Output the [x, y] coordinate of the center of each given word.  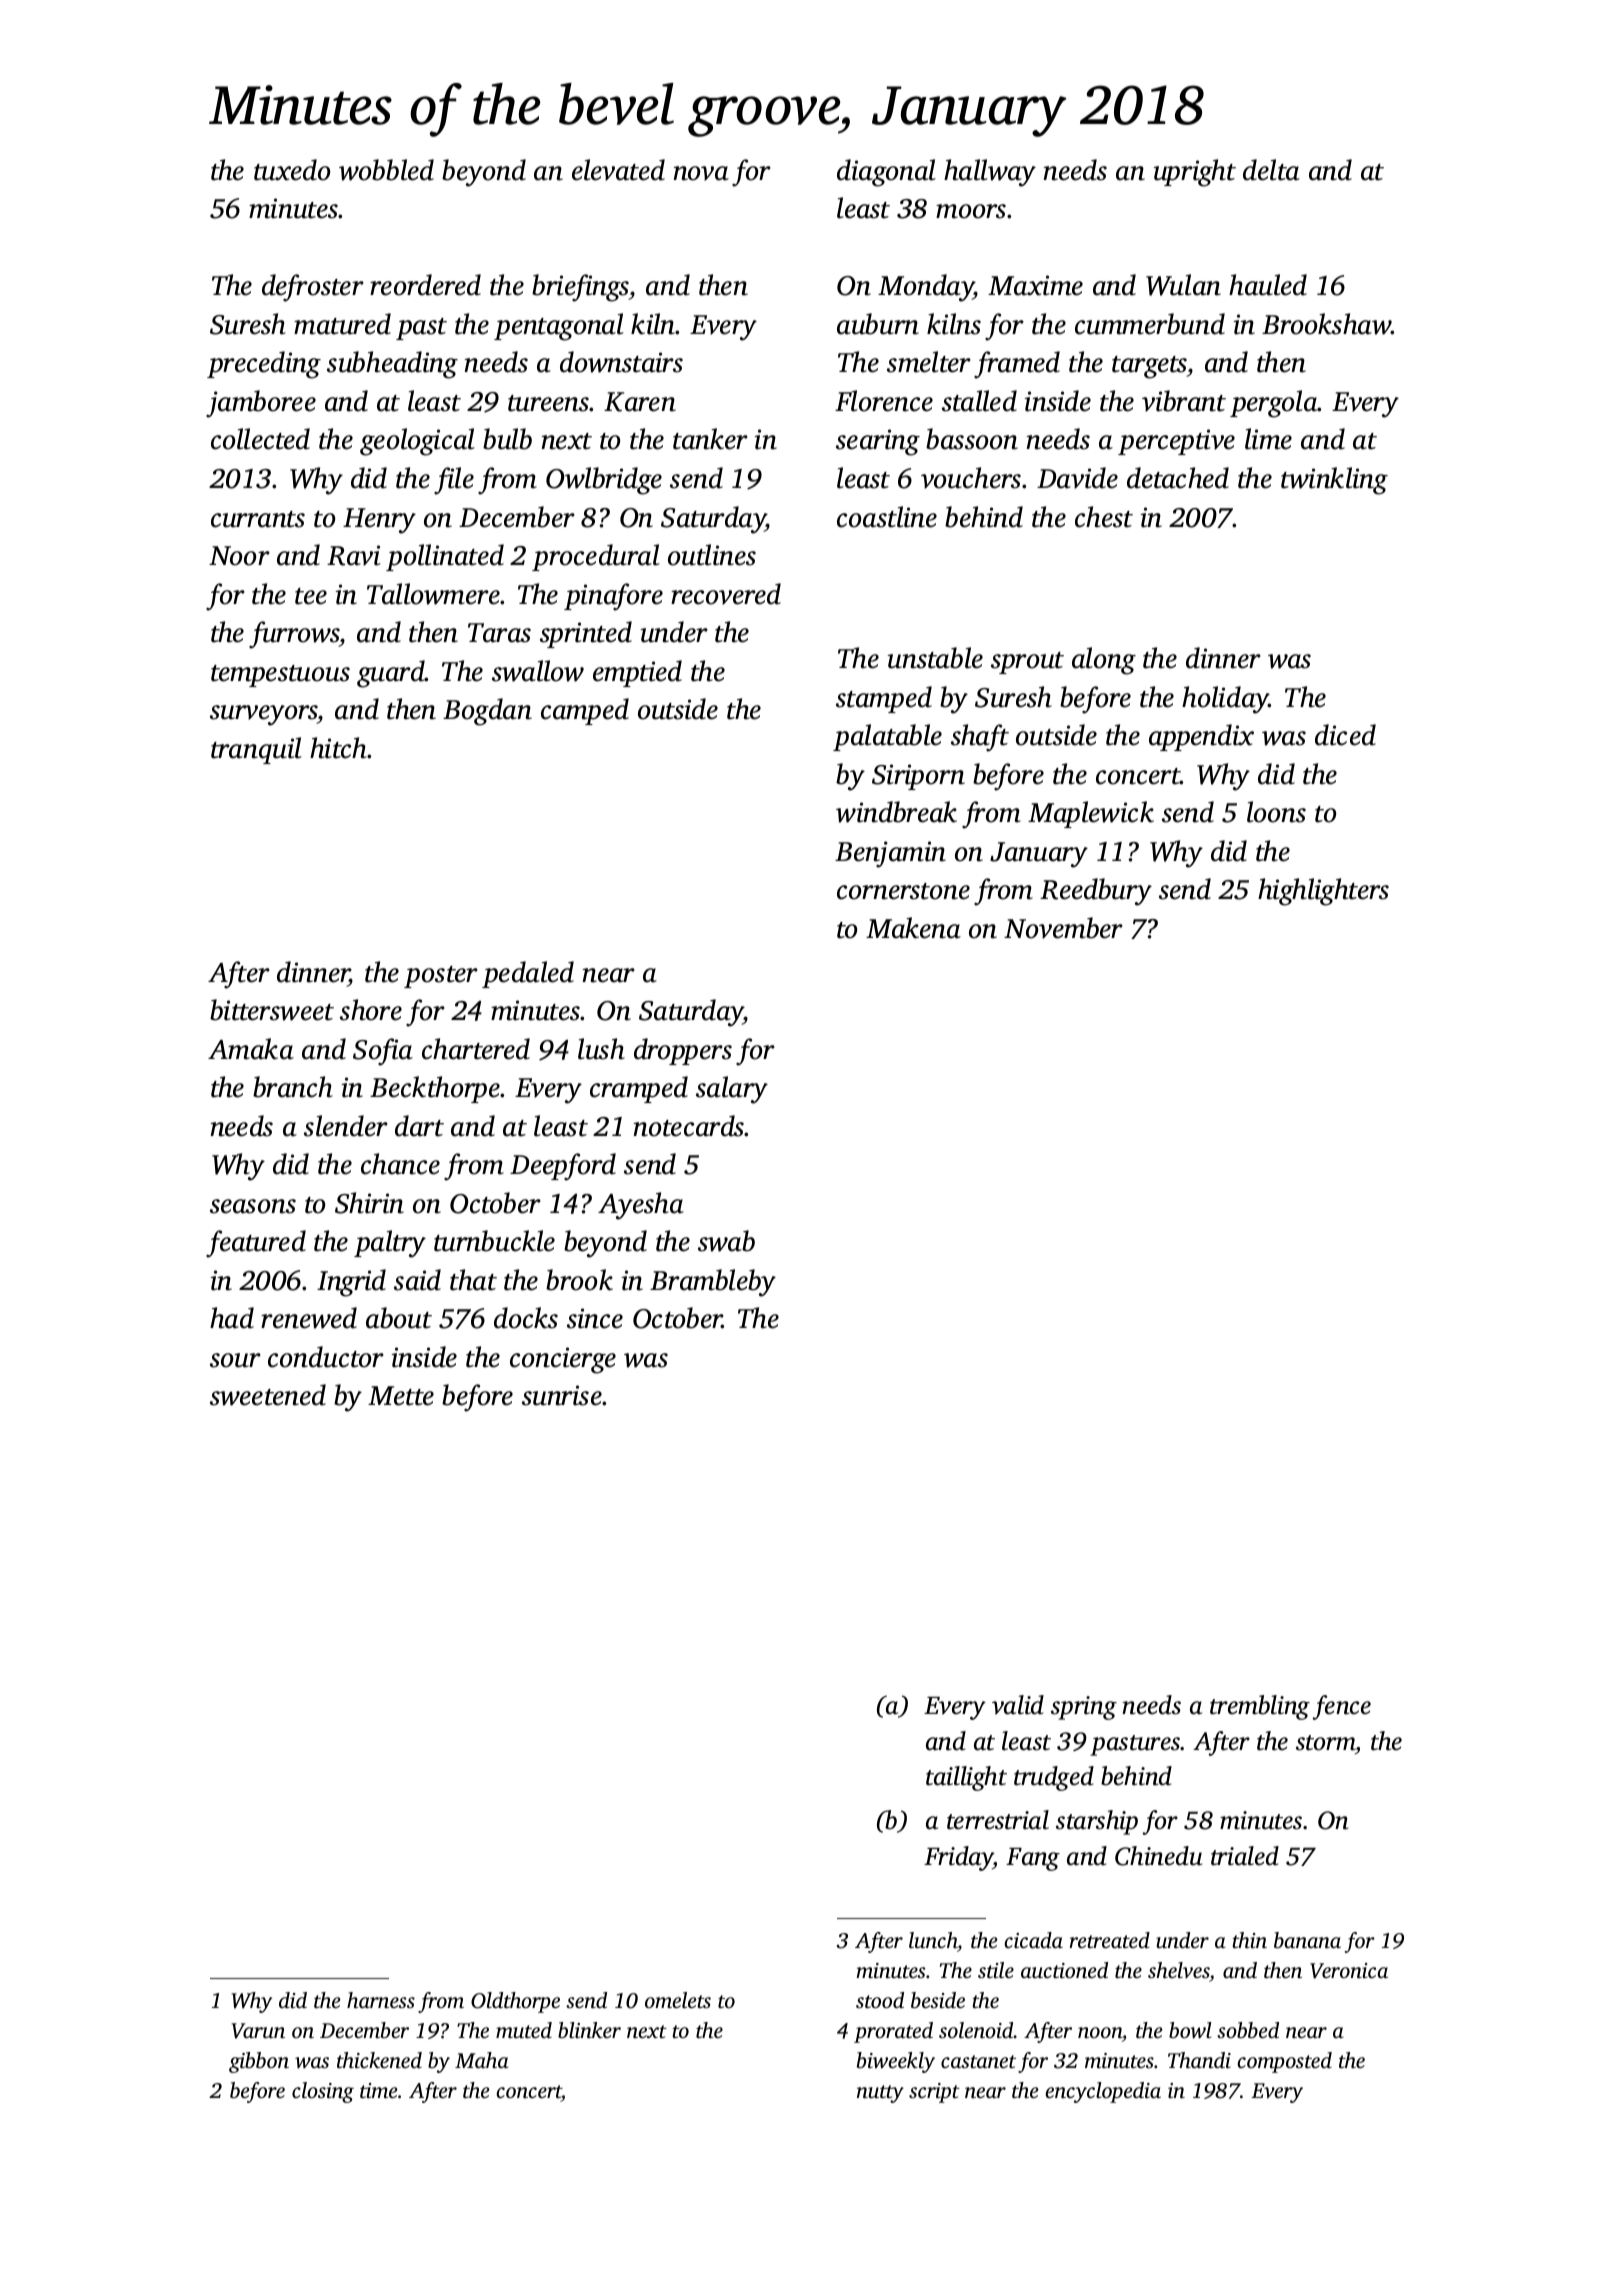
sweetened [268, 1395]
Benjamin [890, 854]
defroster [313, 288]
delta [1271, 170]
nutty [880, 2094]
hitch [339, 748]
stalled [979, 401]
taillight [966, 1778]
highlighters [1323, 892]
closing [323, 2092]
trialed [1245, 1856]
